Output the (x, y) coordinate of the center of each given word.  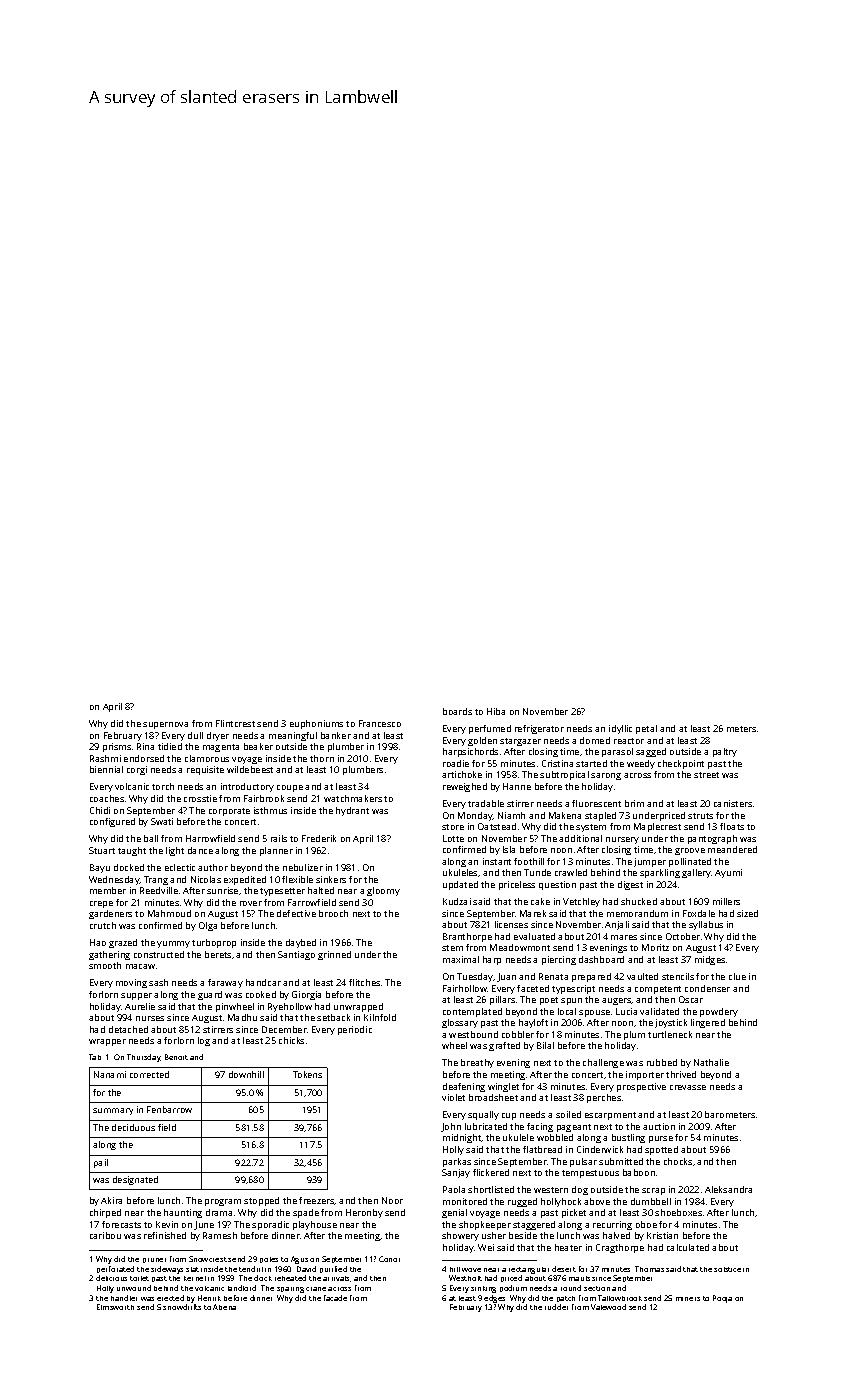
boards (457, 711)
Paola (454, 1189)
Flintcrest (235, 723)
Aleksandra (728, 1189)
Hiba (496, 711)
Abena (224, 1307)
